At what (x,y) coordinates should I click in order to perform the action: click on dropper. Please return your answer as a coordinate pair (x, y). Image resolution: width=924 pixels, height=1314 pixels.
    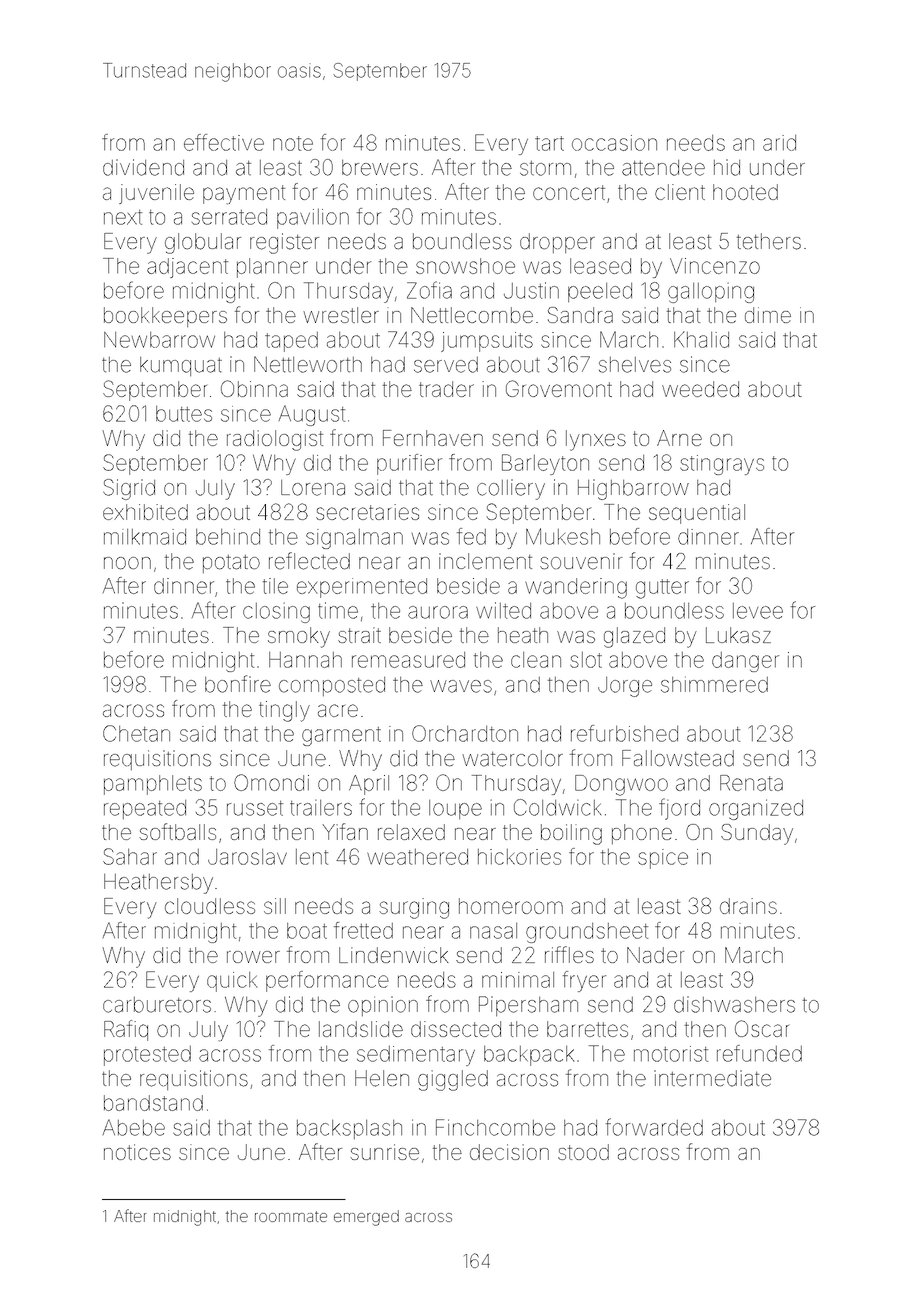
    Looking at the image, I should click on (557, 243).
